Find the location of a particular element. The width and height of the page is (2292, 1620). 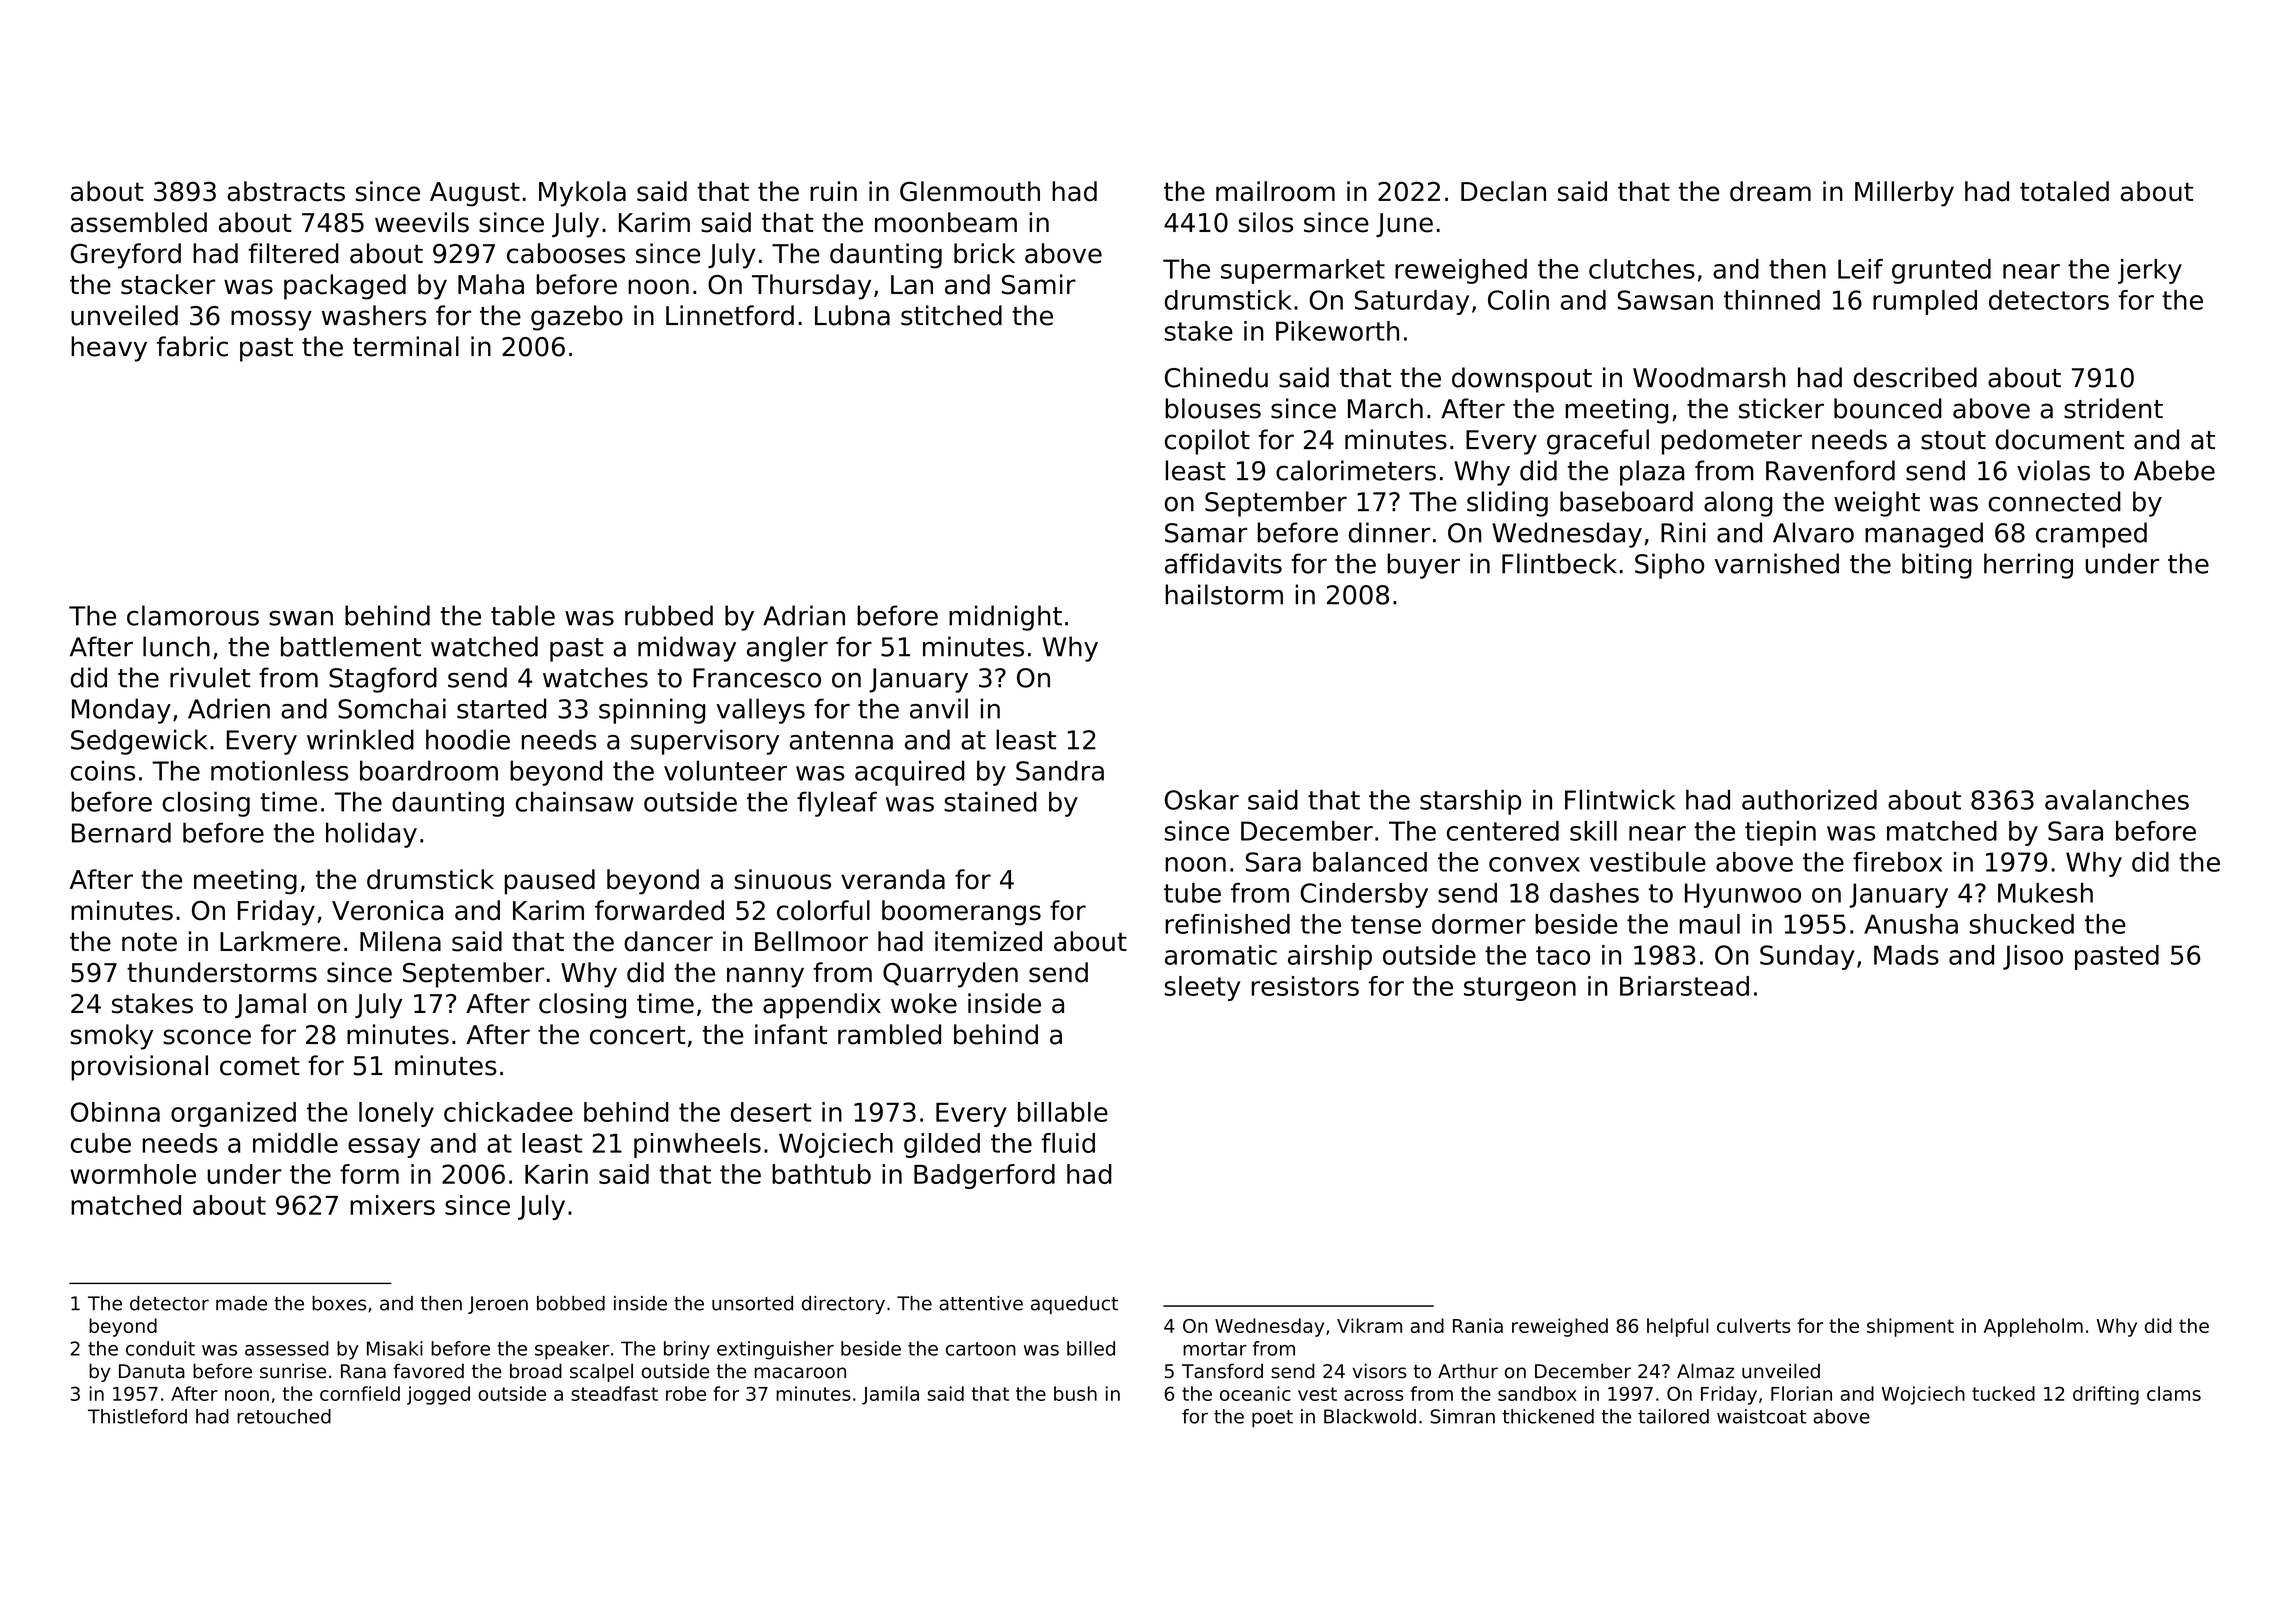

poet is located at coordinates (1272, 1419).
